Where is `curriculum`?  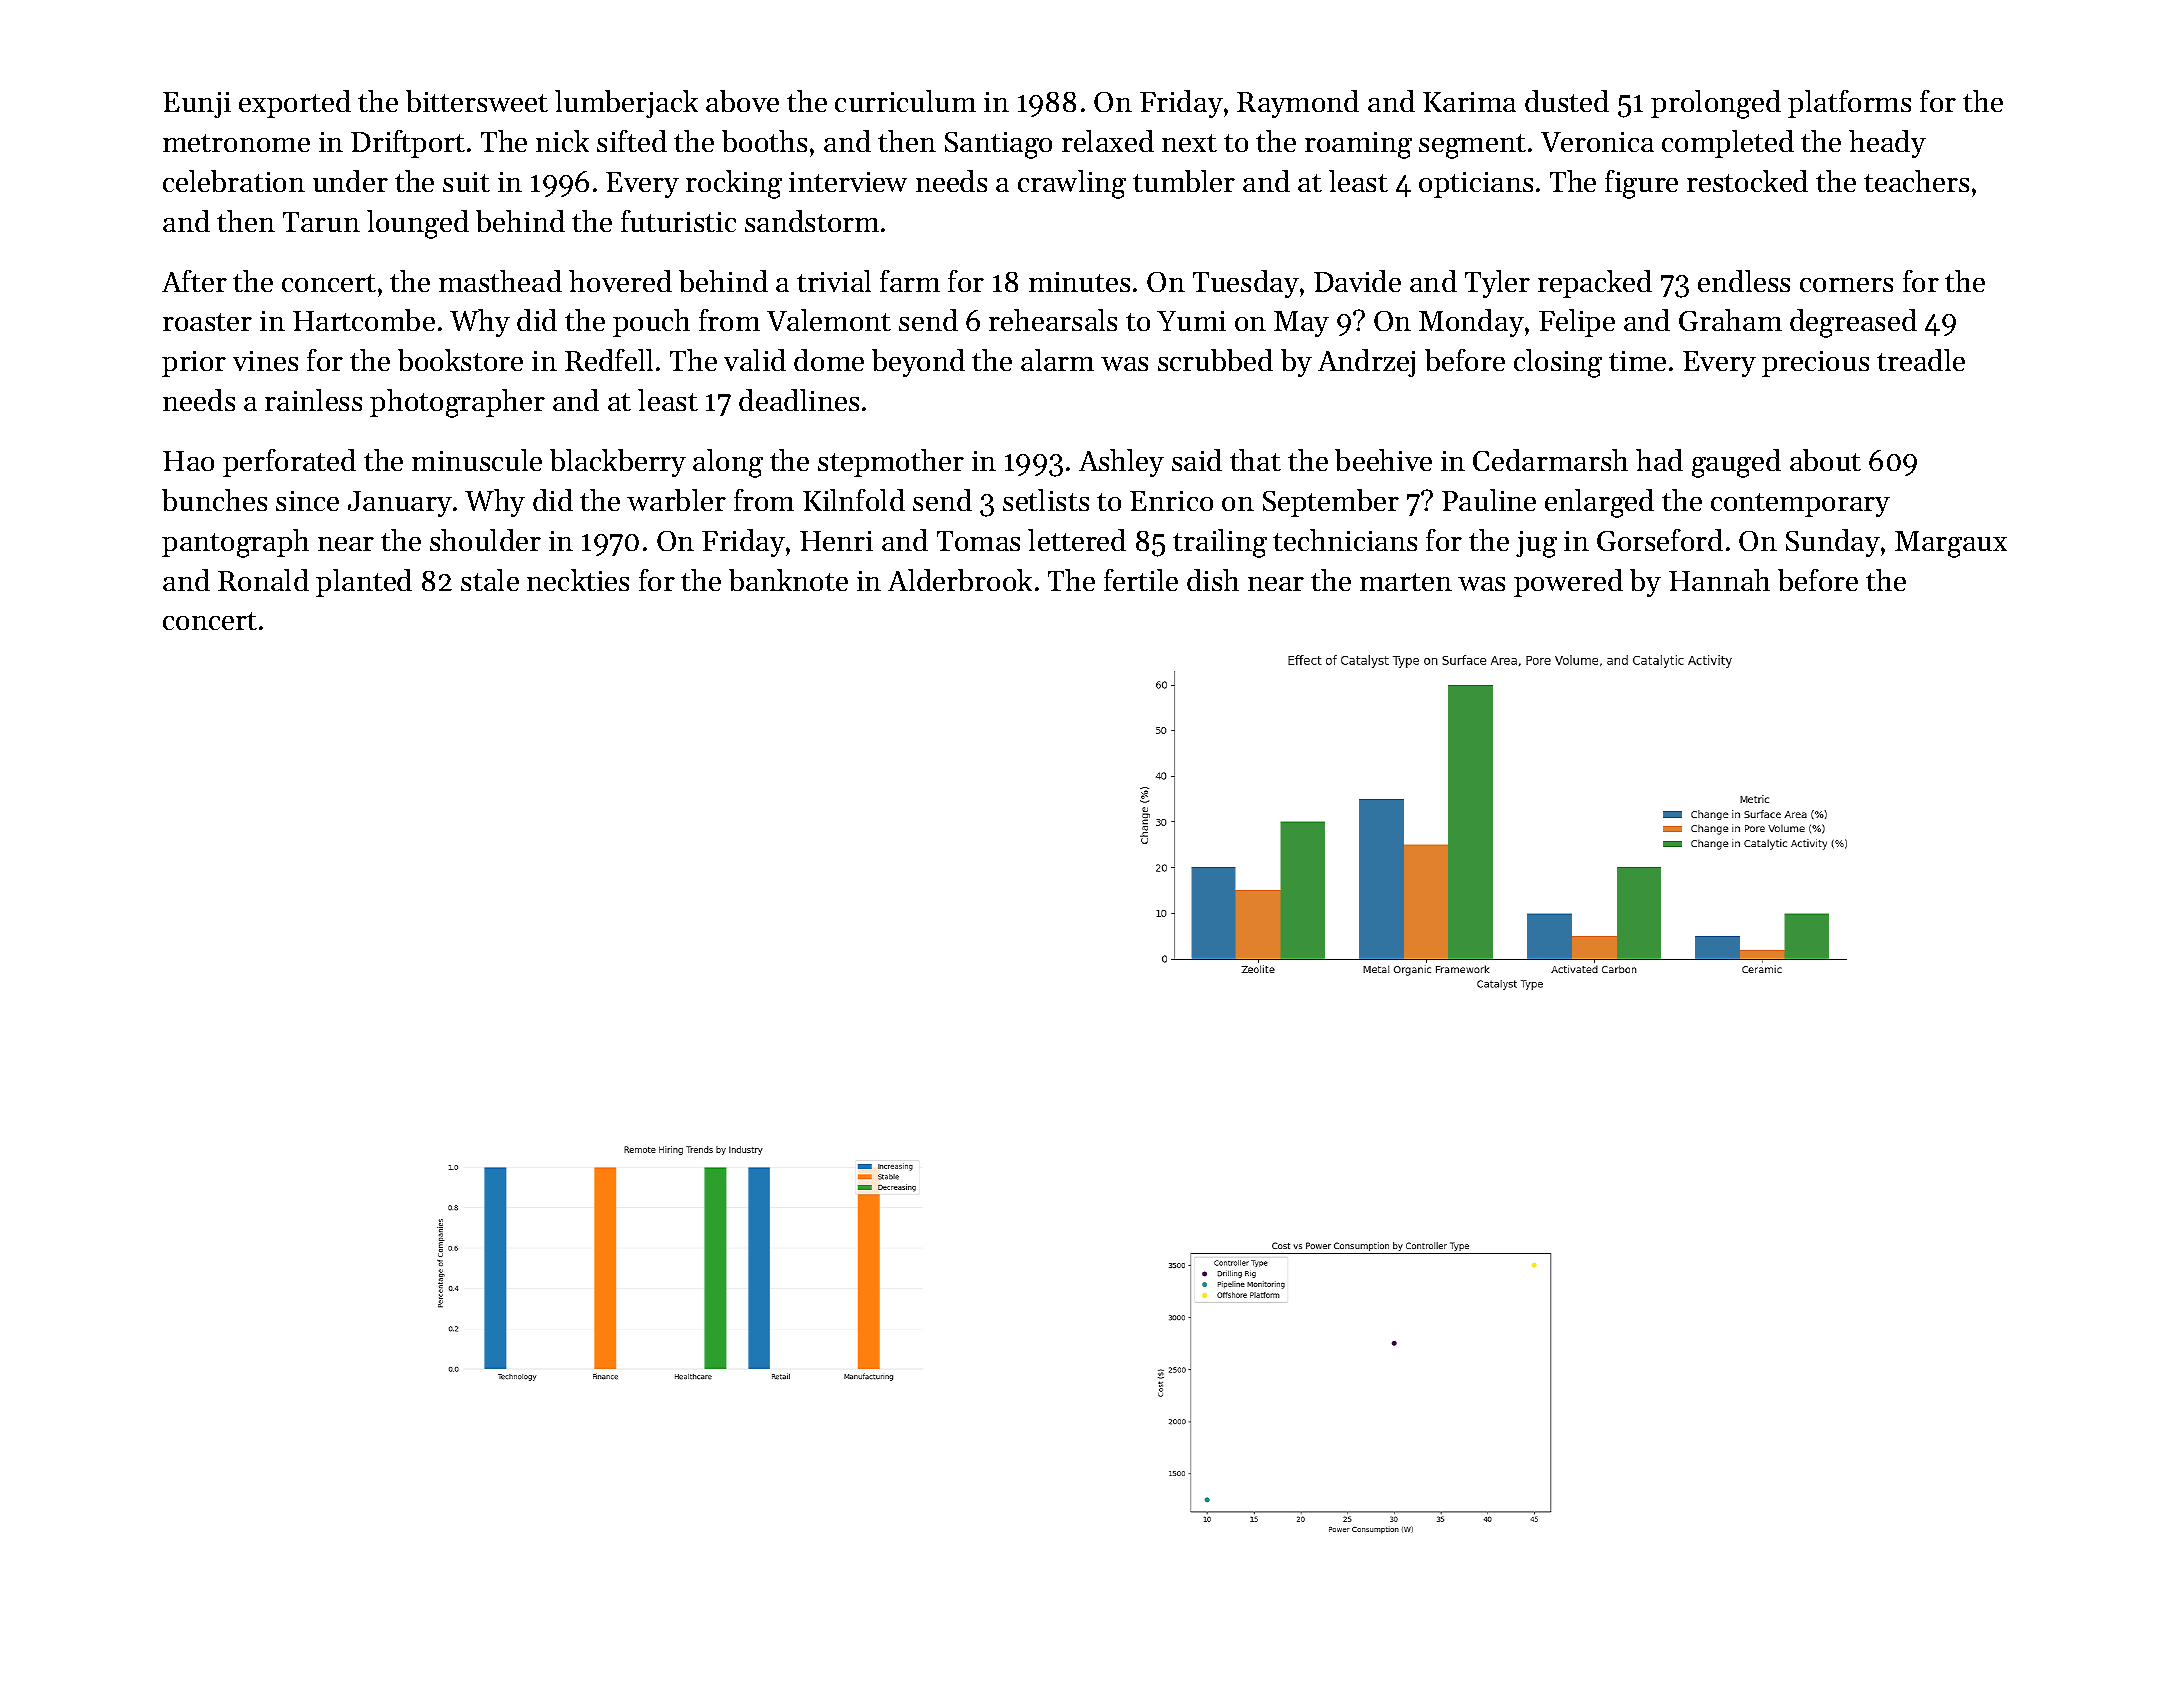 curriculum is located at coordinates (905, 101).
